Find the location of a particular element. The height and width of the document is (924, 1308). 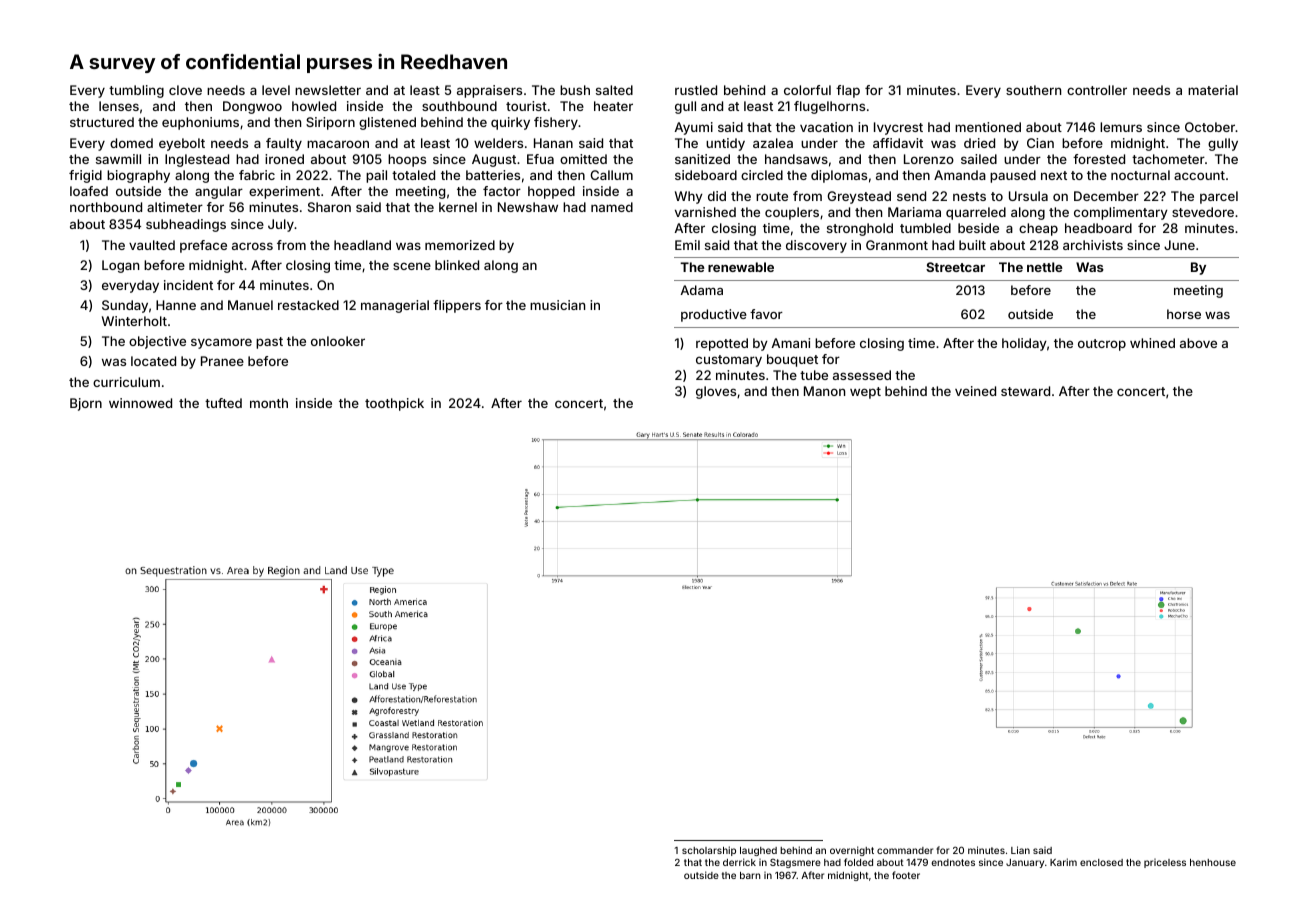

Lian is located at coordinates (1020, 850).
